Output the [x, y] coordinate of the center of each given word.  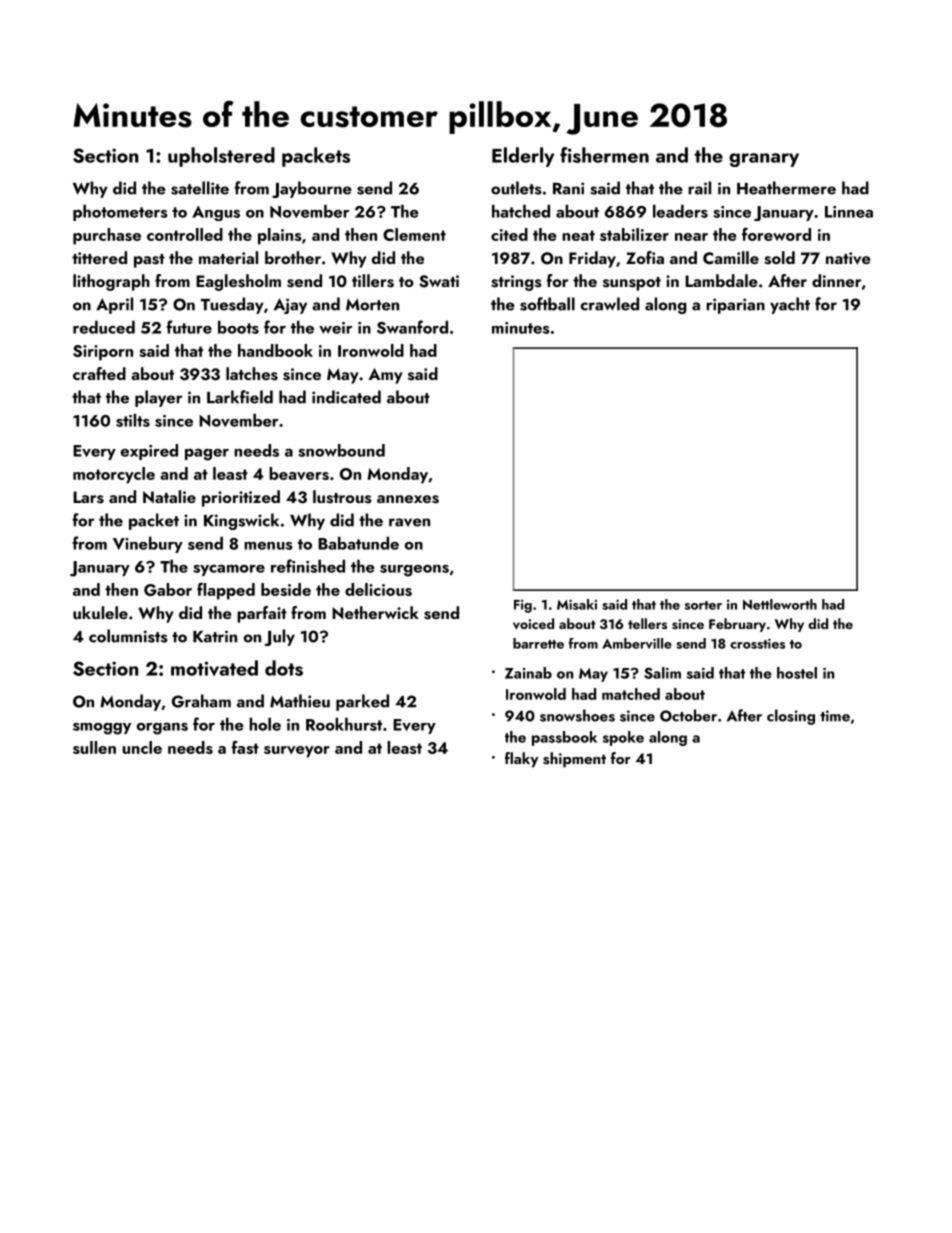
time [835, 716]
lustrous [342, 497]
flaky [521, 760]
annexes [408, 499]
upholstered [221, 157]
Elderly [523, 157]
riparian [735, 306]
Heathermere [786, 188]
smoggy [102, 729]
